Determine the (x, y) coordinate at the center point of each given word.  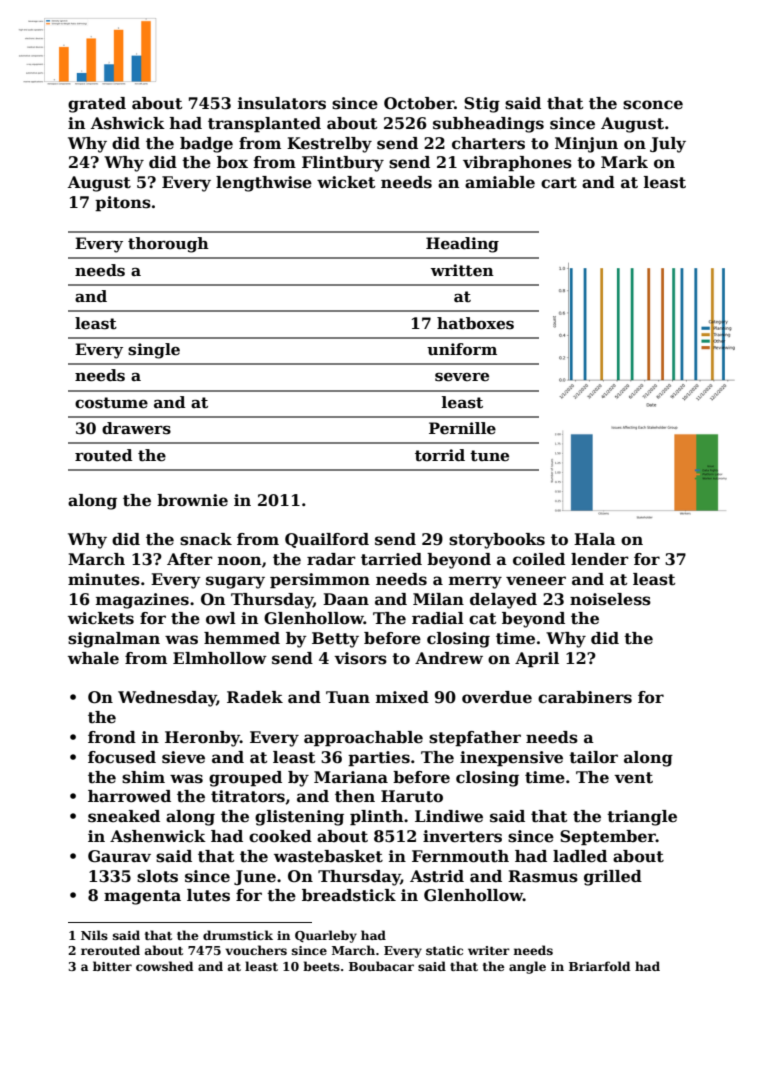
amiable (500, 182)
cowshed (164, 966)
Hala (595, 539)
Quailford (327, 540)
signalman (114, 640)
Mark (624, 162)
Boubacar (381, 966)
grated (97, 105)
